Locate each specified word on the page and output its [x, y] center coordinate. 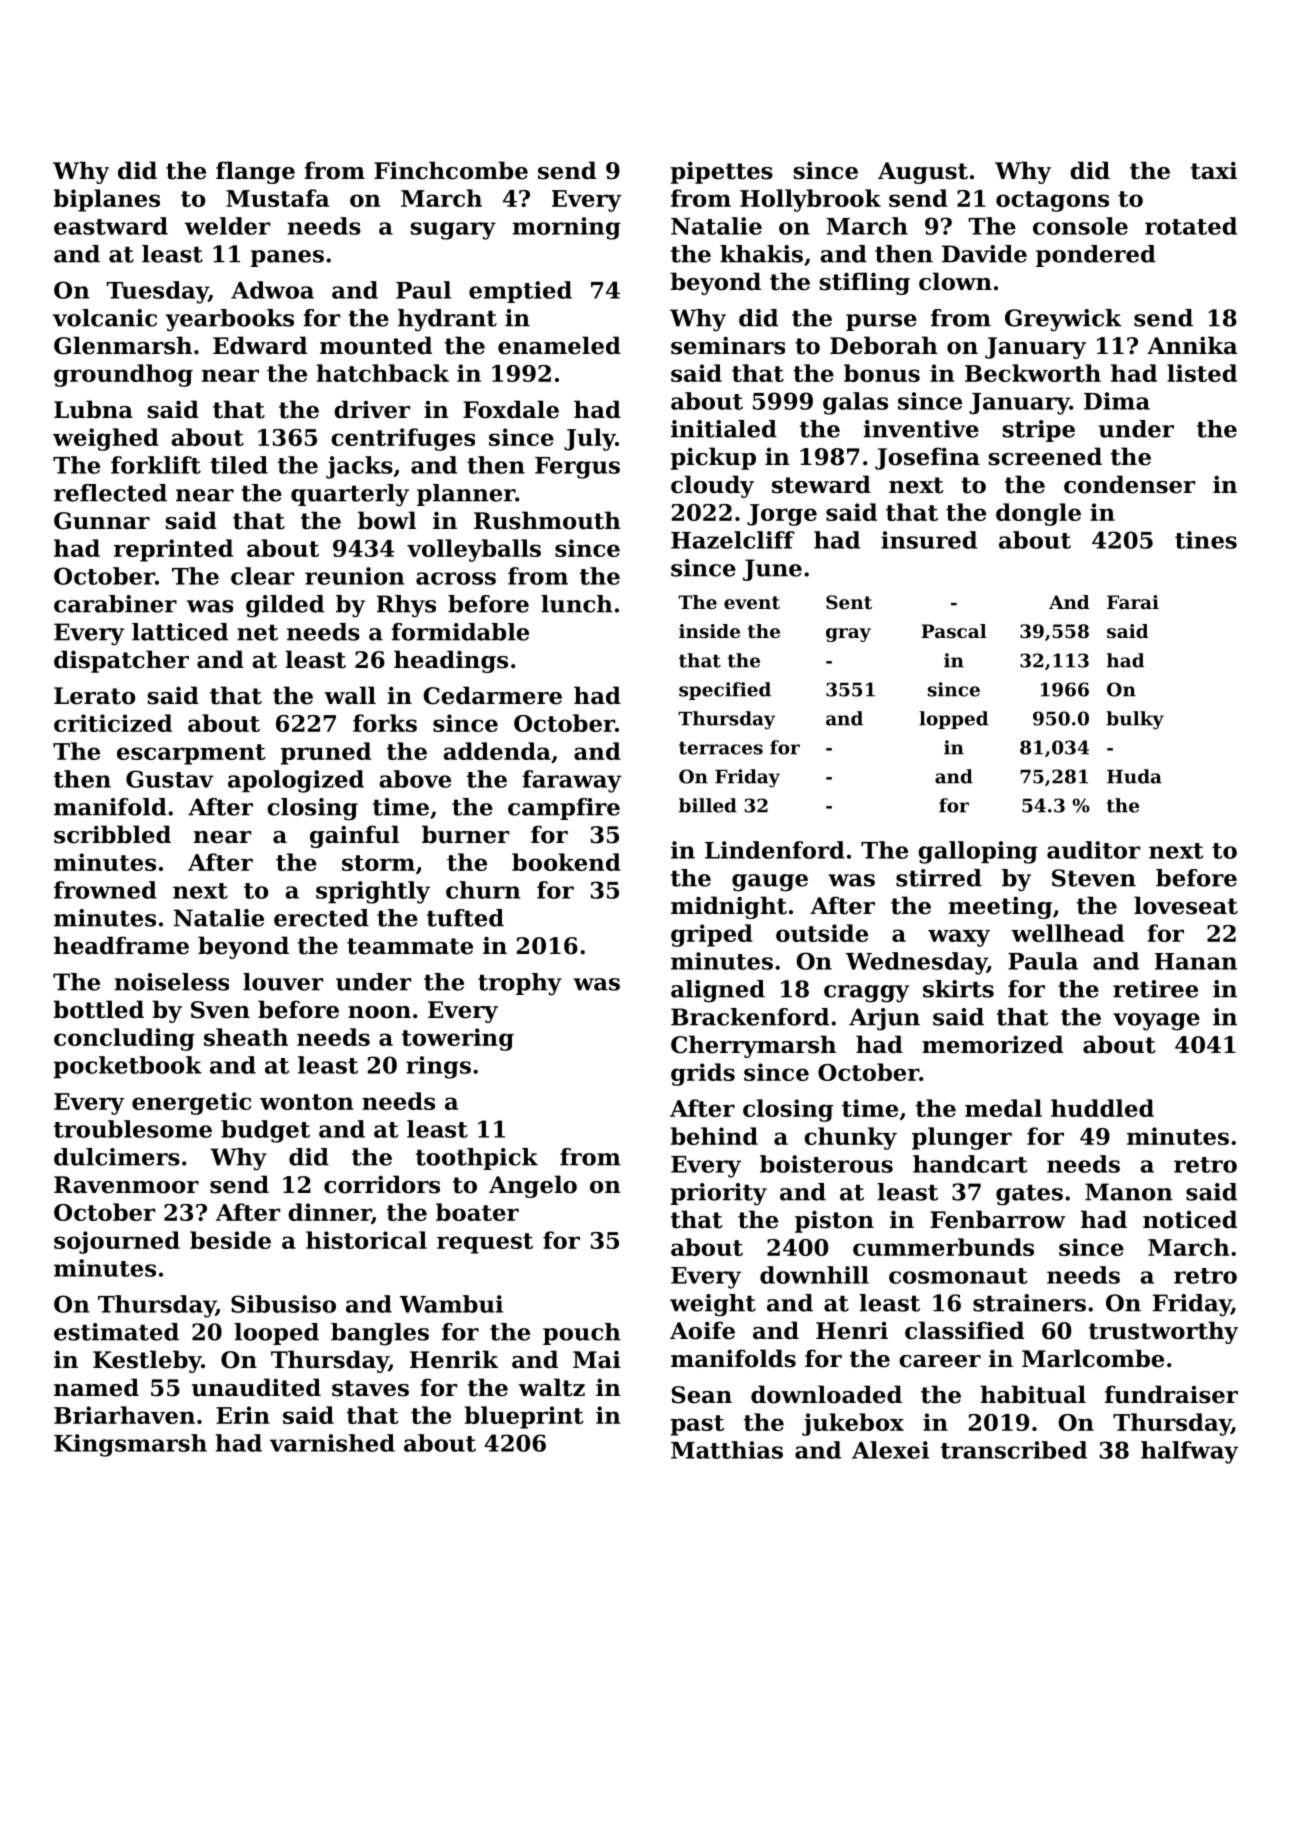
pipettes [722, 172]
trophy [520, 984]
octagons [1052, 201]
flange [255, 172]
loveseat [1186, 905]
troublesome [133, 1129]
